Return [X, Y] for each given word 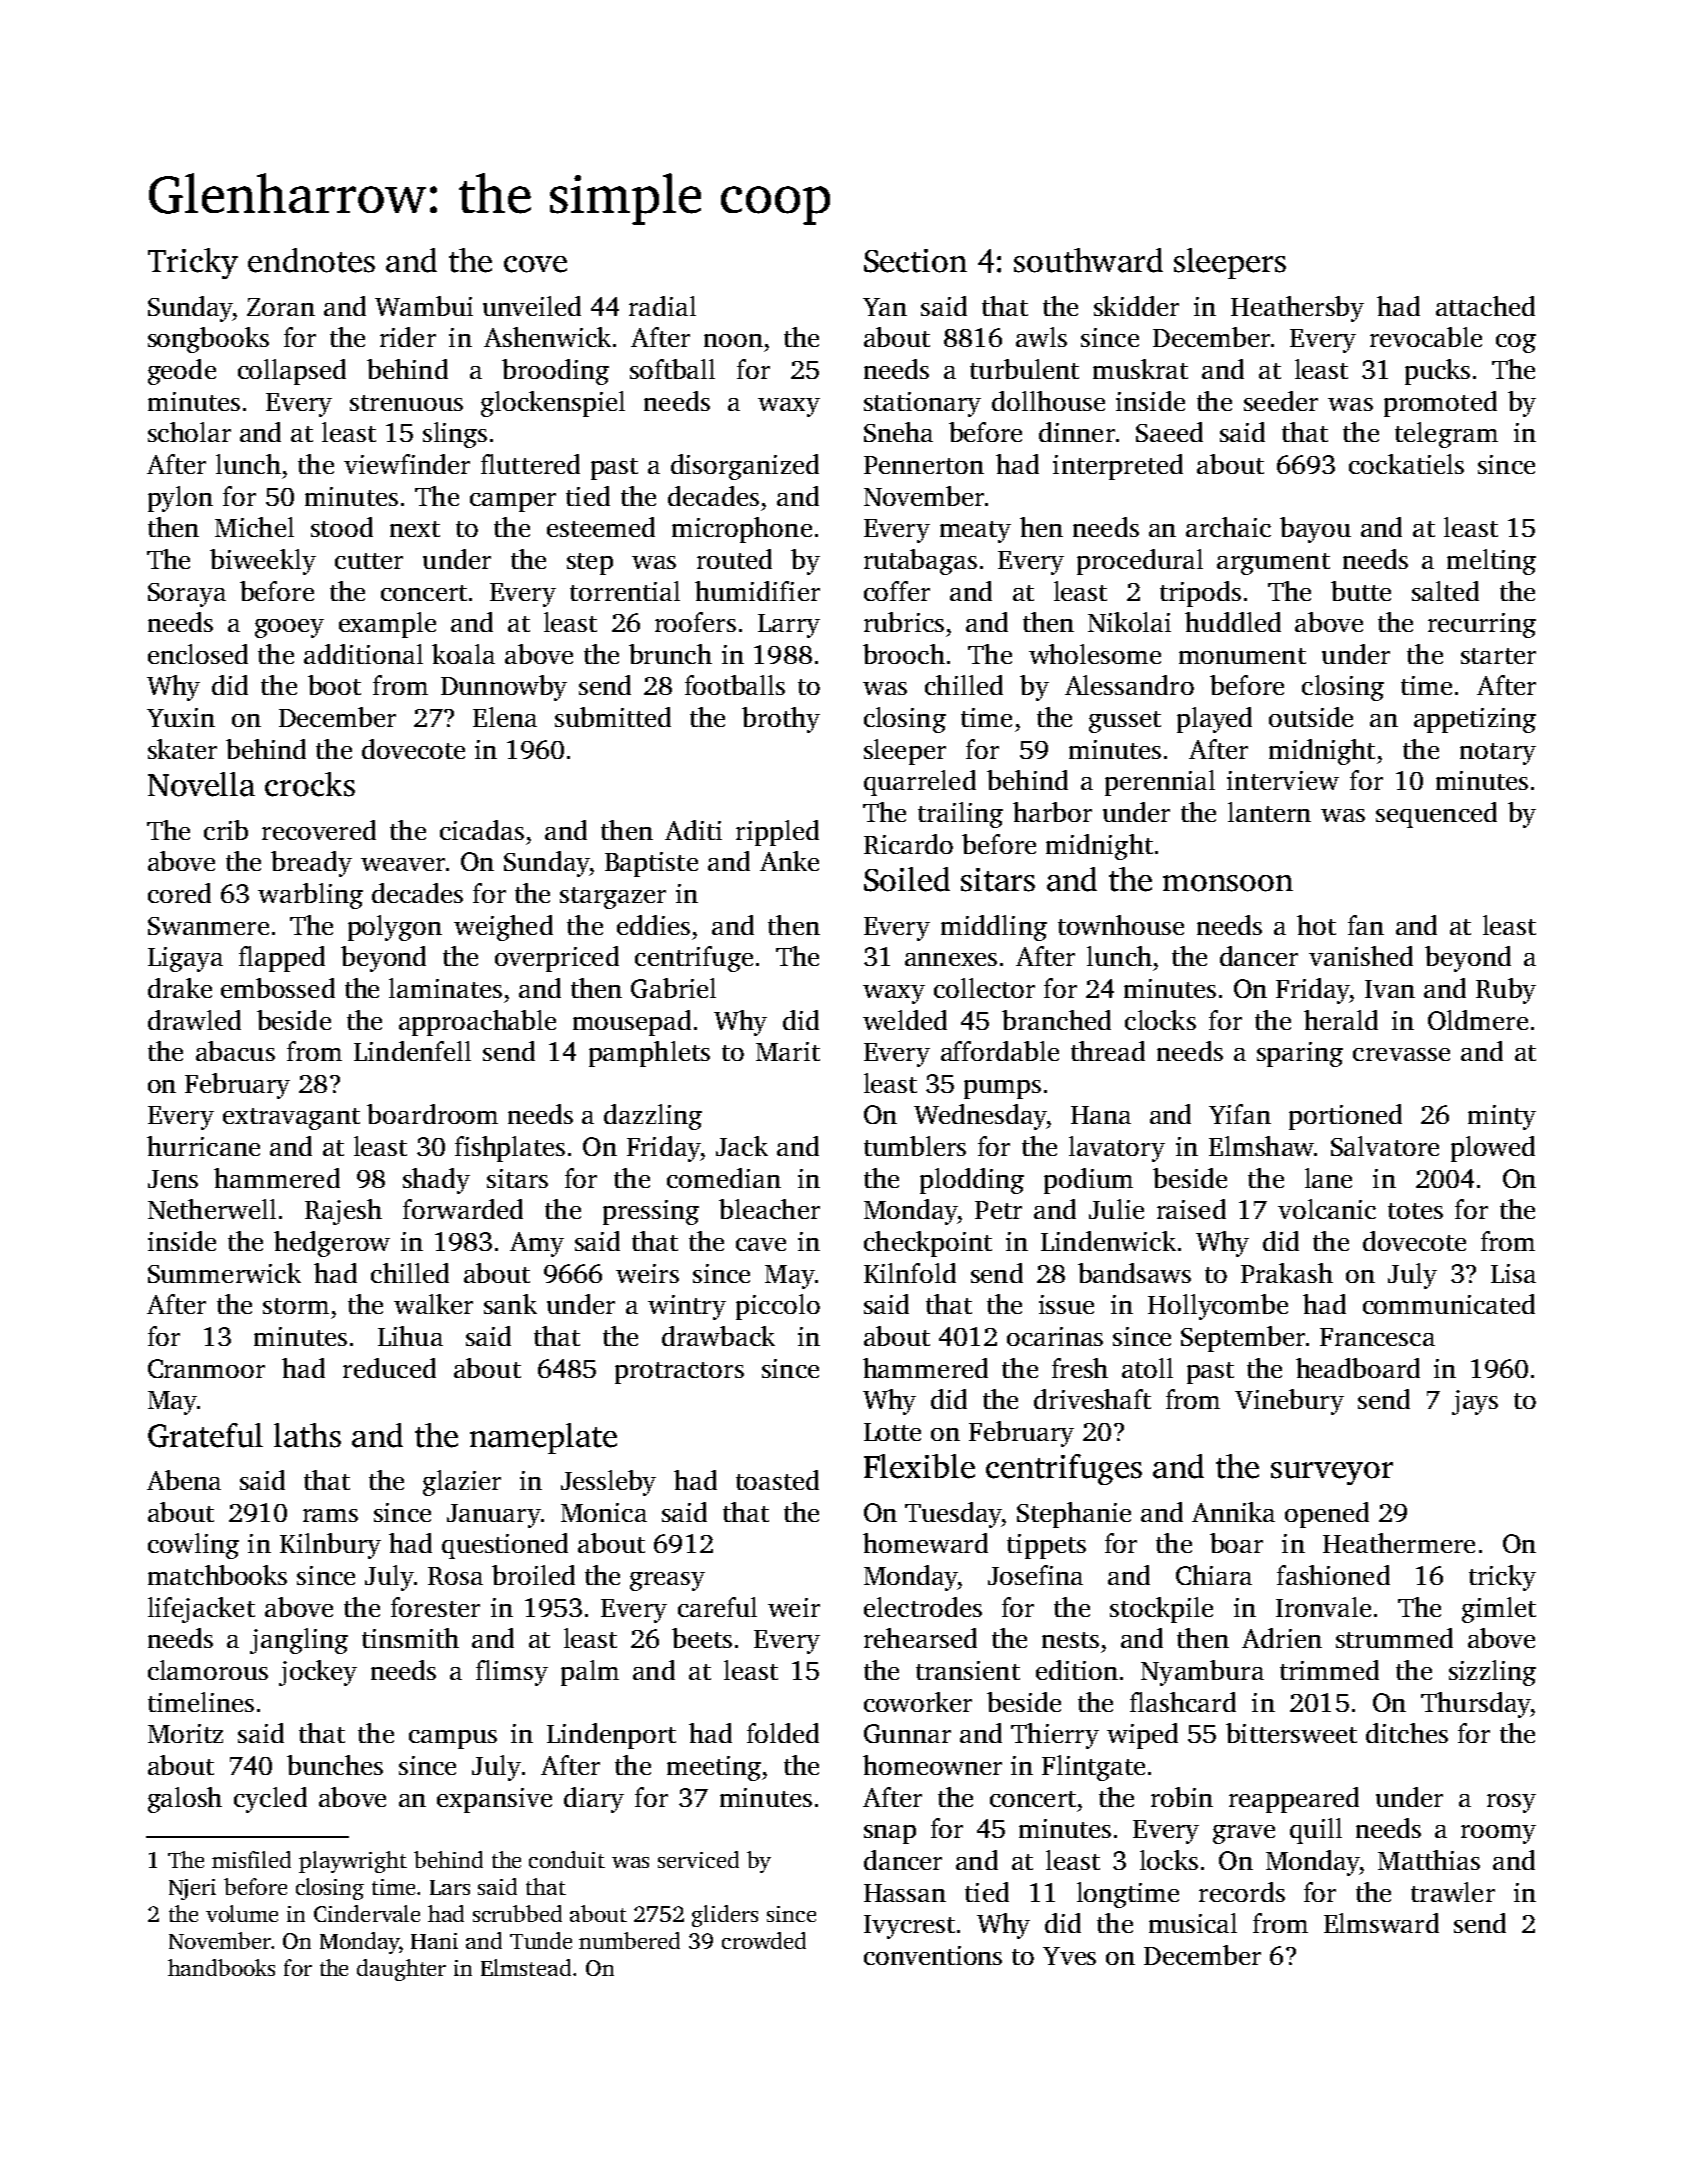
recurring [1482, 625]
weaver [403, 864]
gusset [1125, 722]
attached [1485, 306]
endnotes [311, 260]
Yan [885, 307]
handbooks [221, 1967]
